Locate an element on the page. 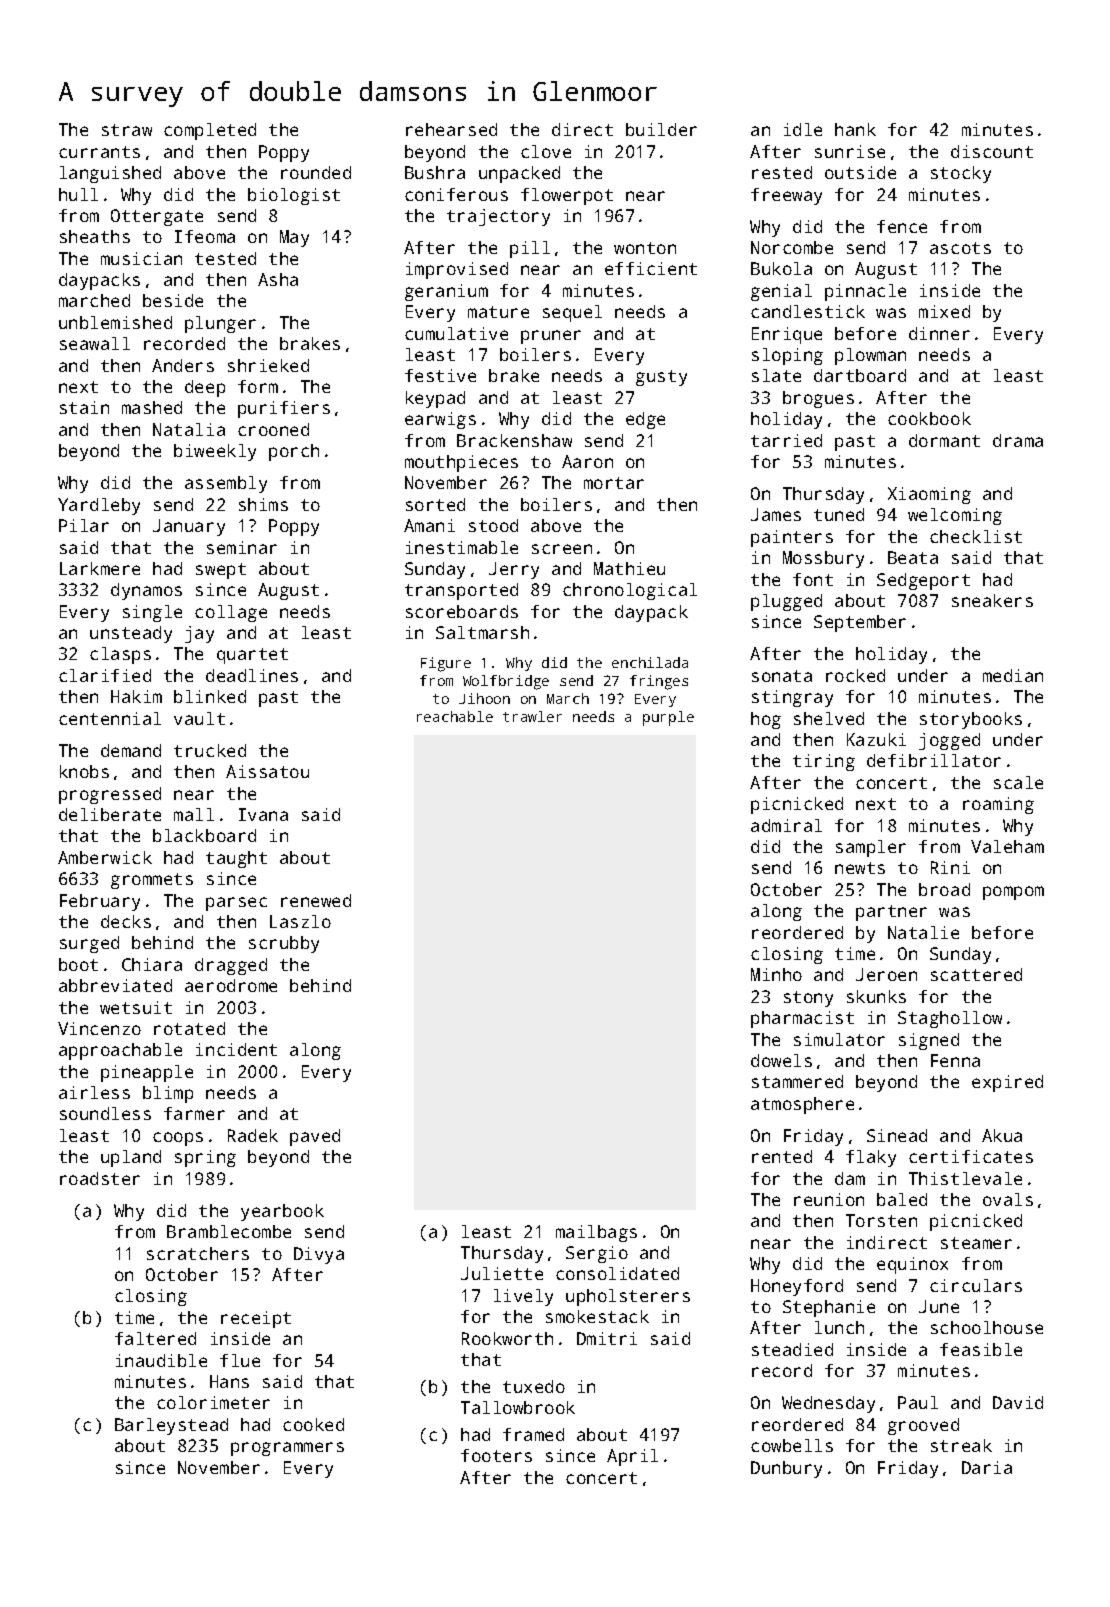  paved is located at coordinates (315, 1137).
